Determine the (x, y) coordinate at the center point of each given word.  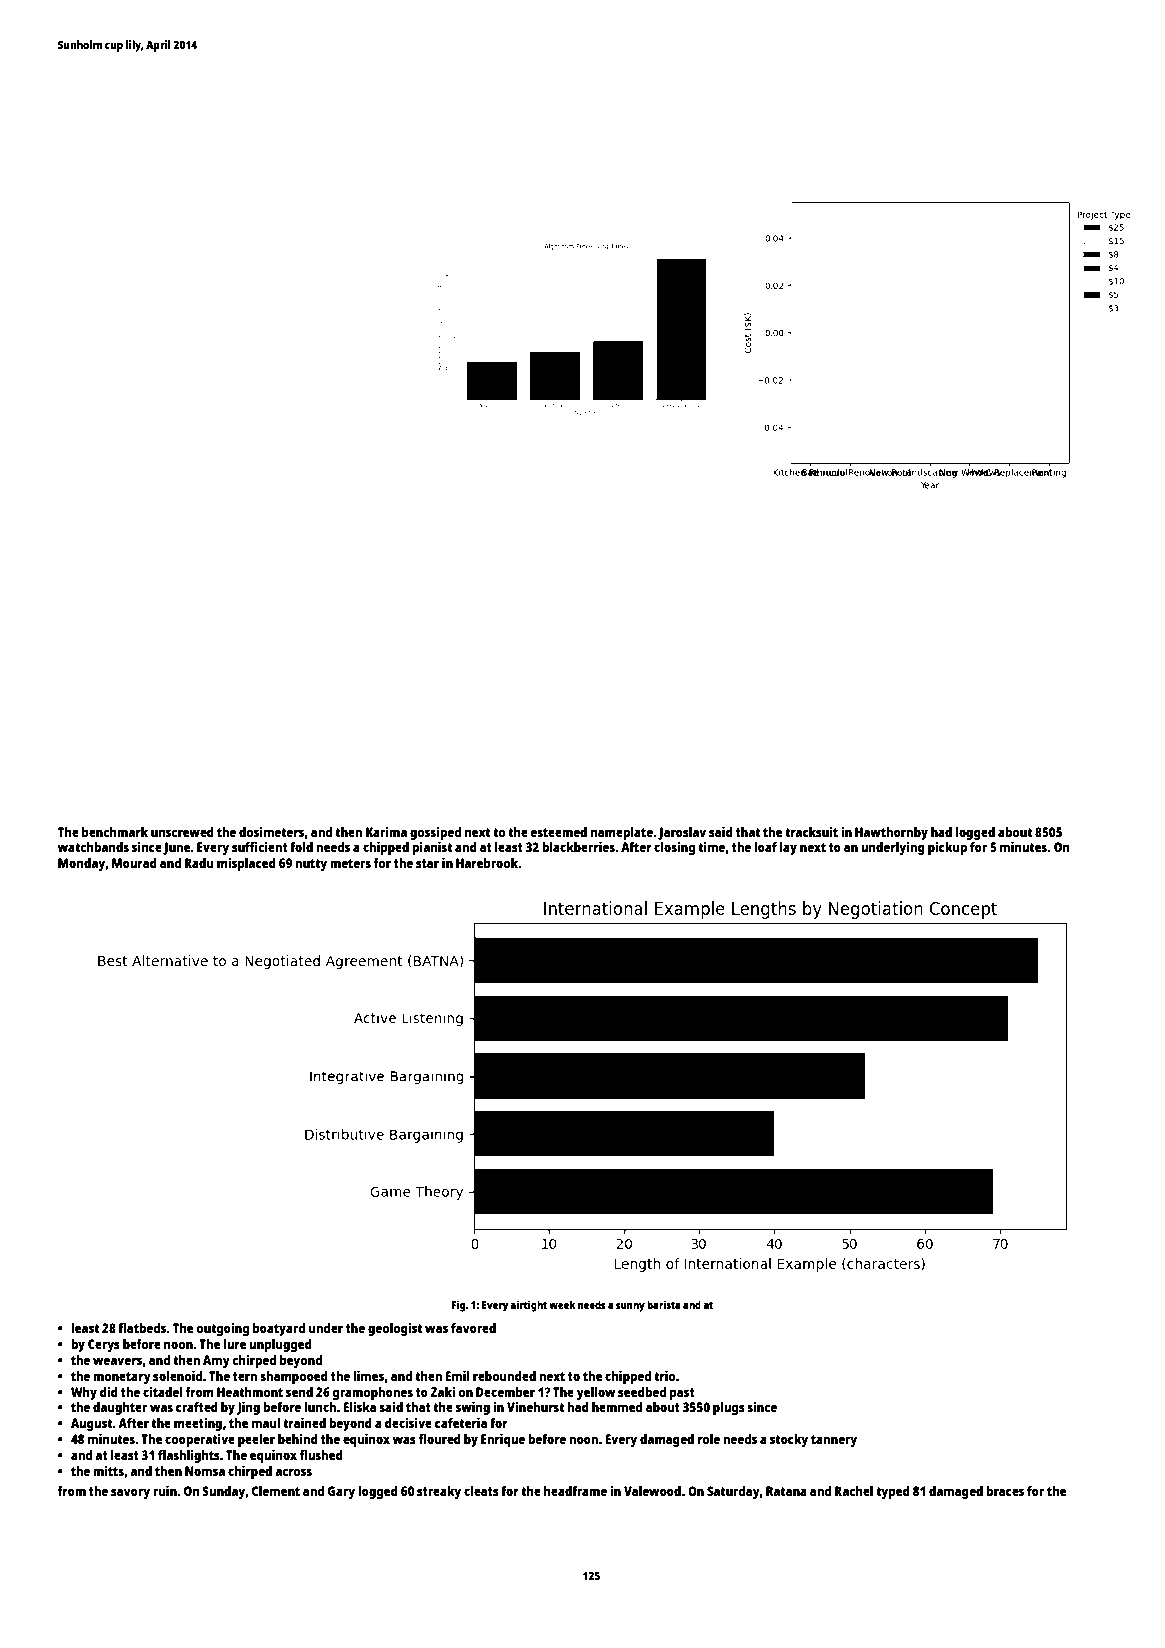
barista (664, 1304)
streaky (439, 1492)
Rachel (854, 1491)
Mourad (134, 863)
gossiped (435, 833)
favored (473, 1328)
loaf (765, 847)
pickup (947, 848)
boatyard (279, 1329)
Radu (199, 863)
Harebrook (487, 863)
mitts (108, 1470)
